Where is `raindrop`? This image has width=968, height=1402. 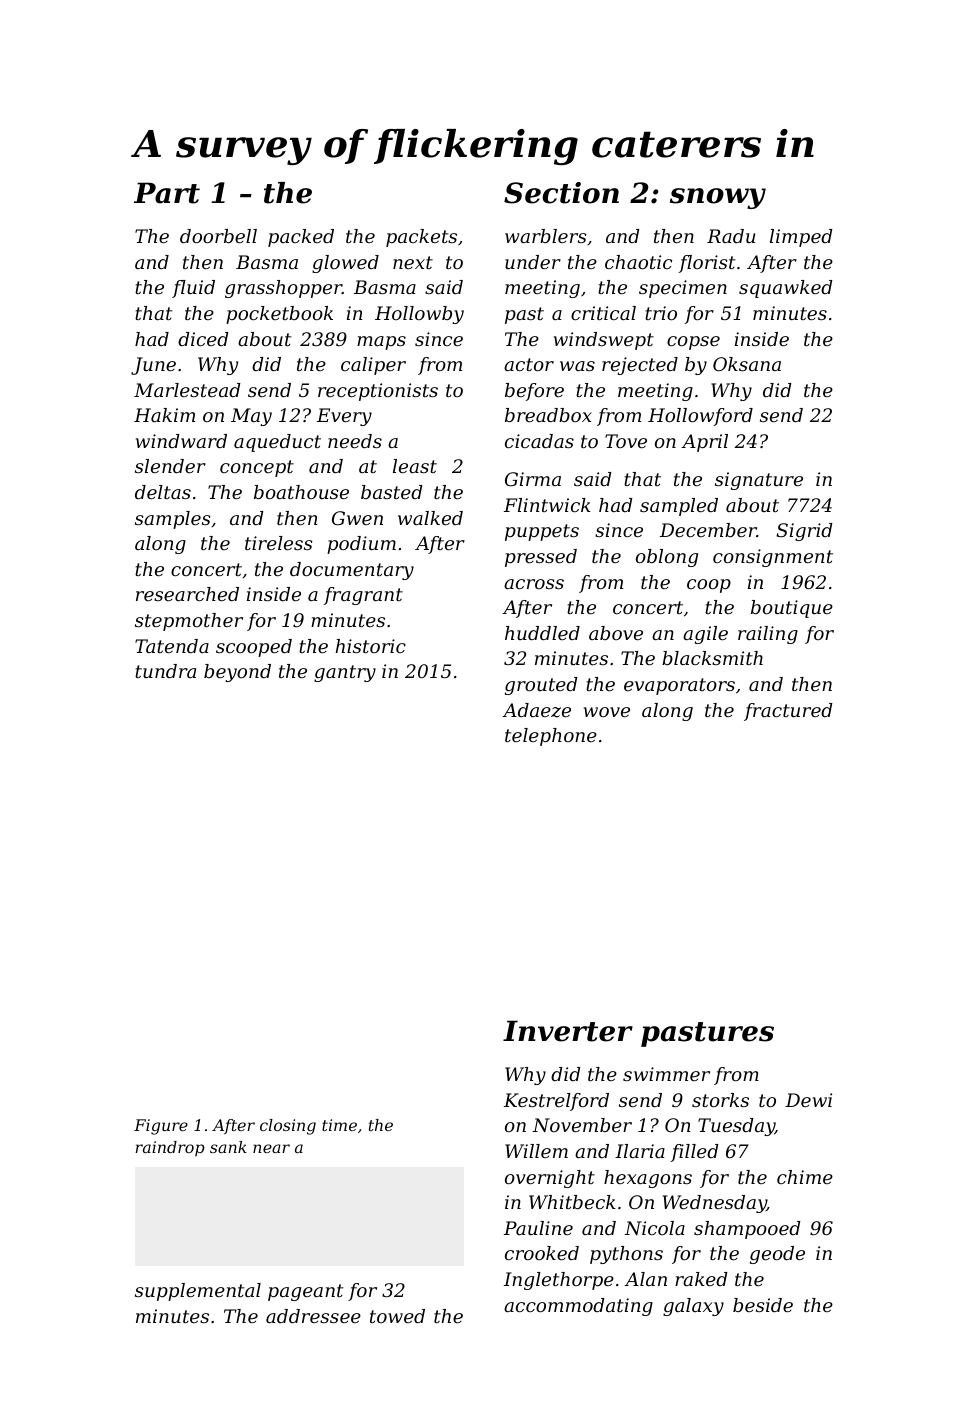
raindrop is located at coordinates (170, 1148).
